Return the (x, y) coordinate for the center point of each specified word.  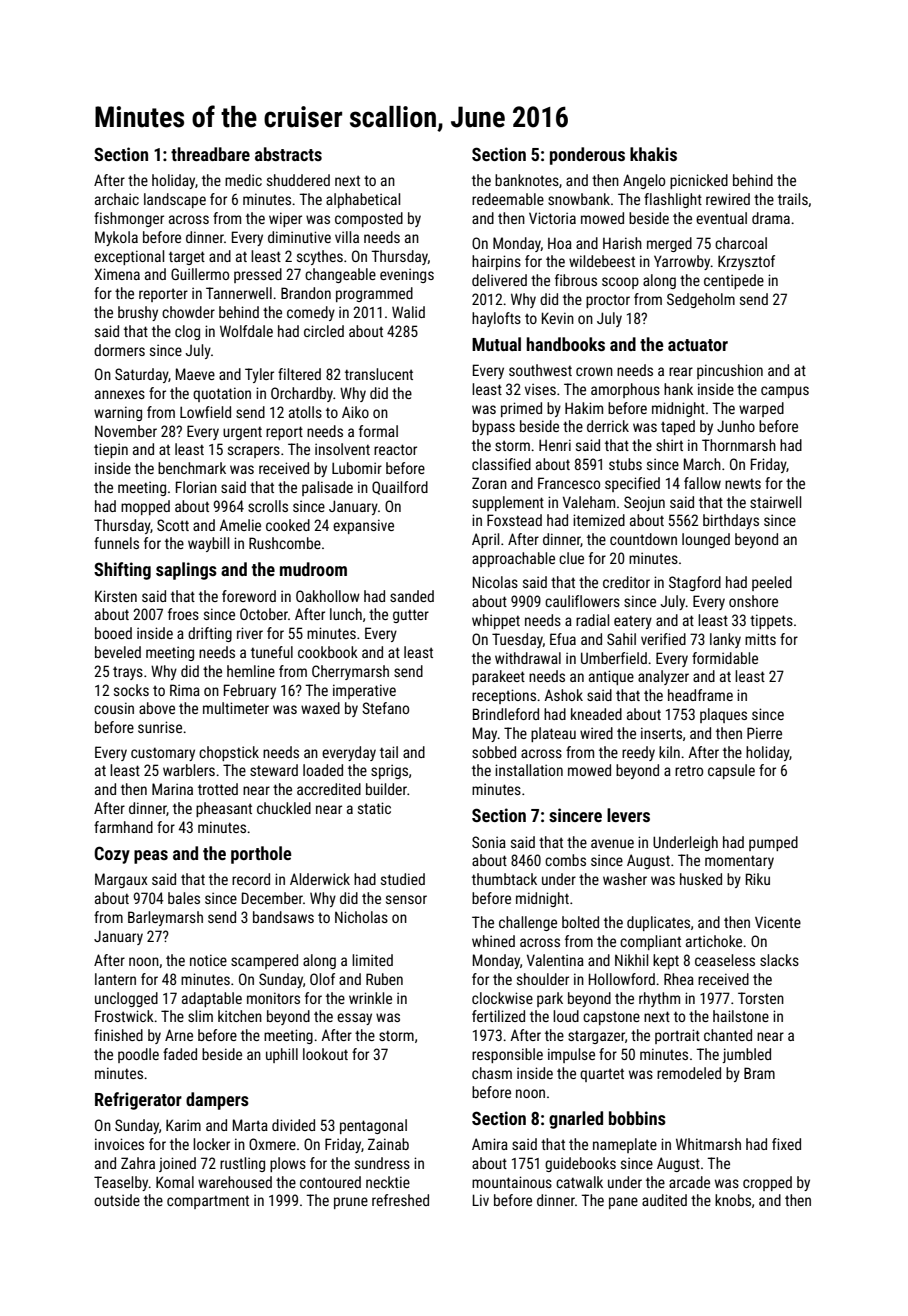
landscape (175, 200)
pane (623, 1203)
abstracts (288, 154)
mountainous (512, 1182)
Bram (759, 1073)
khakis (653, 154)
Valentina (555, 960)
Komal (175, 1182)
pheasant (224, 809)
